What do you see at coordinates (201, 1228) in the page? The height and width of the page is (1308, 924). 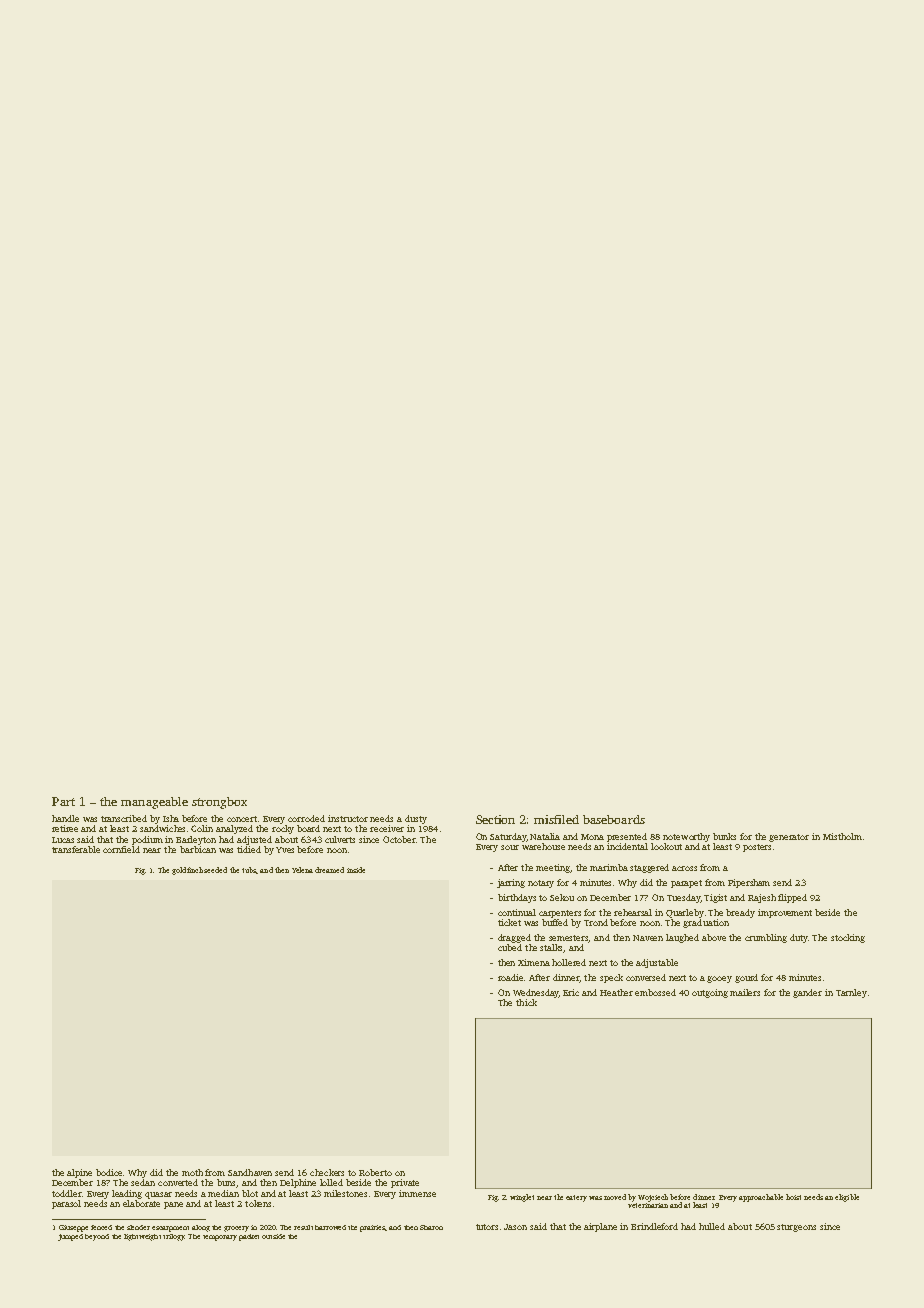 I see `along` at bounding box center [201, 1228].
